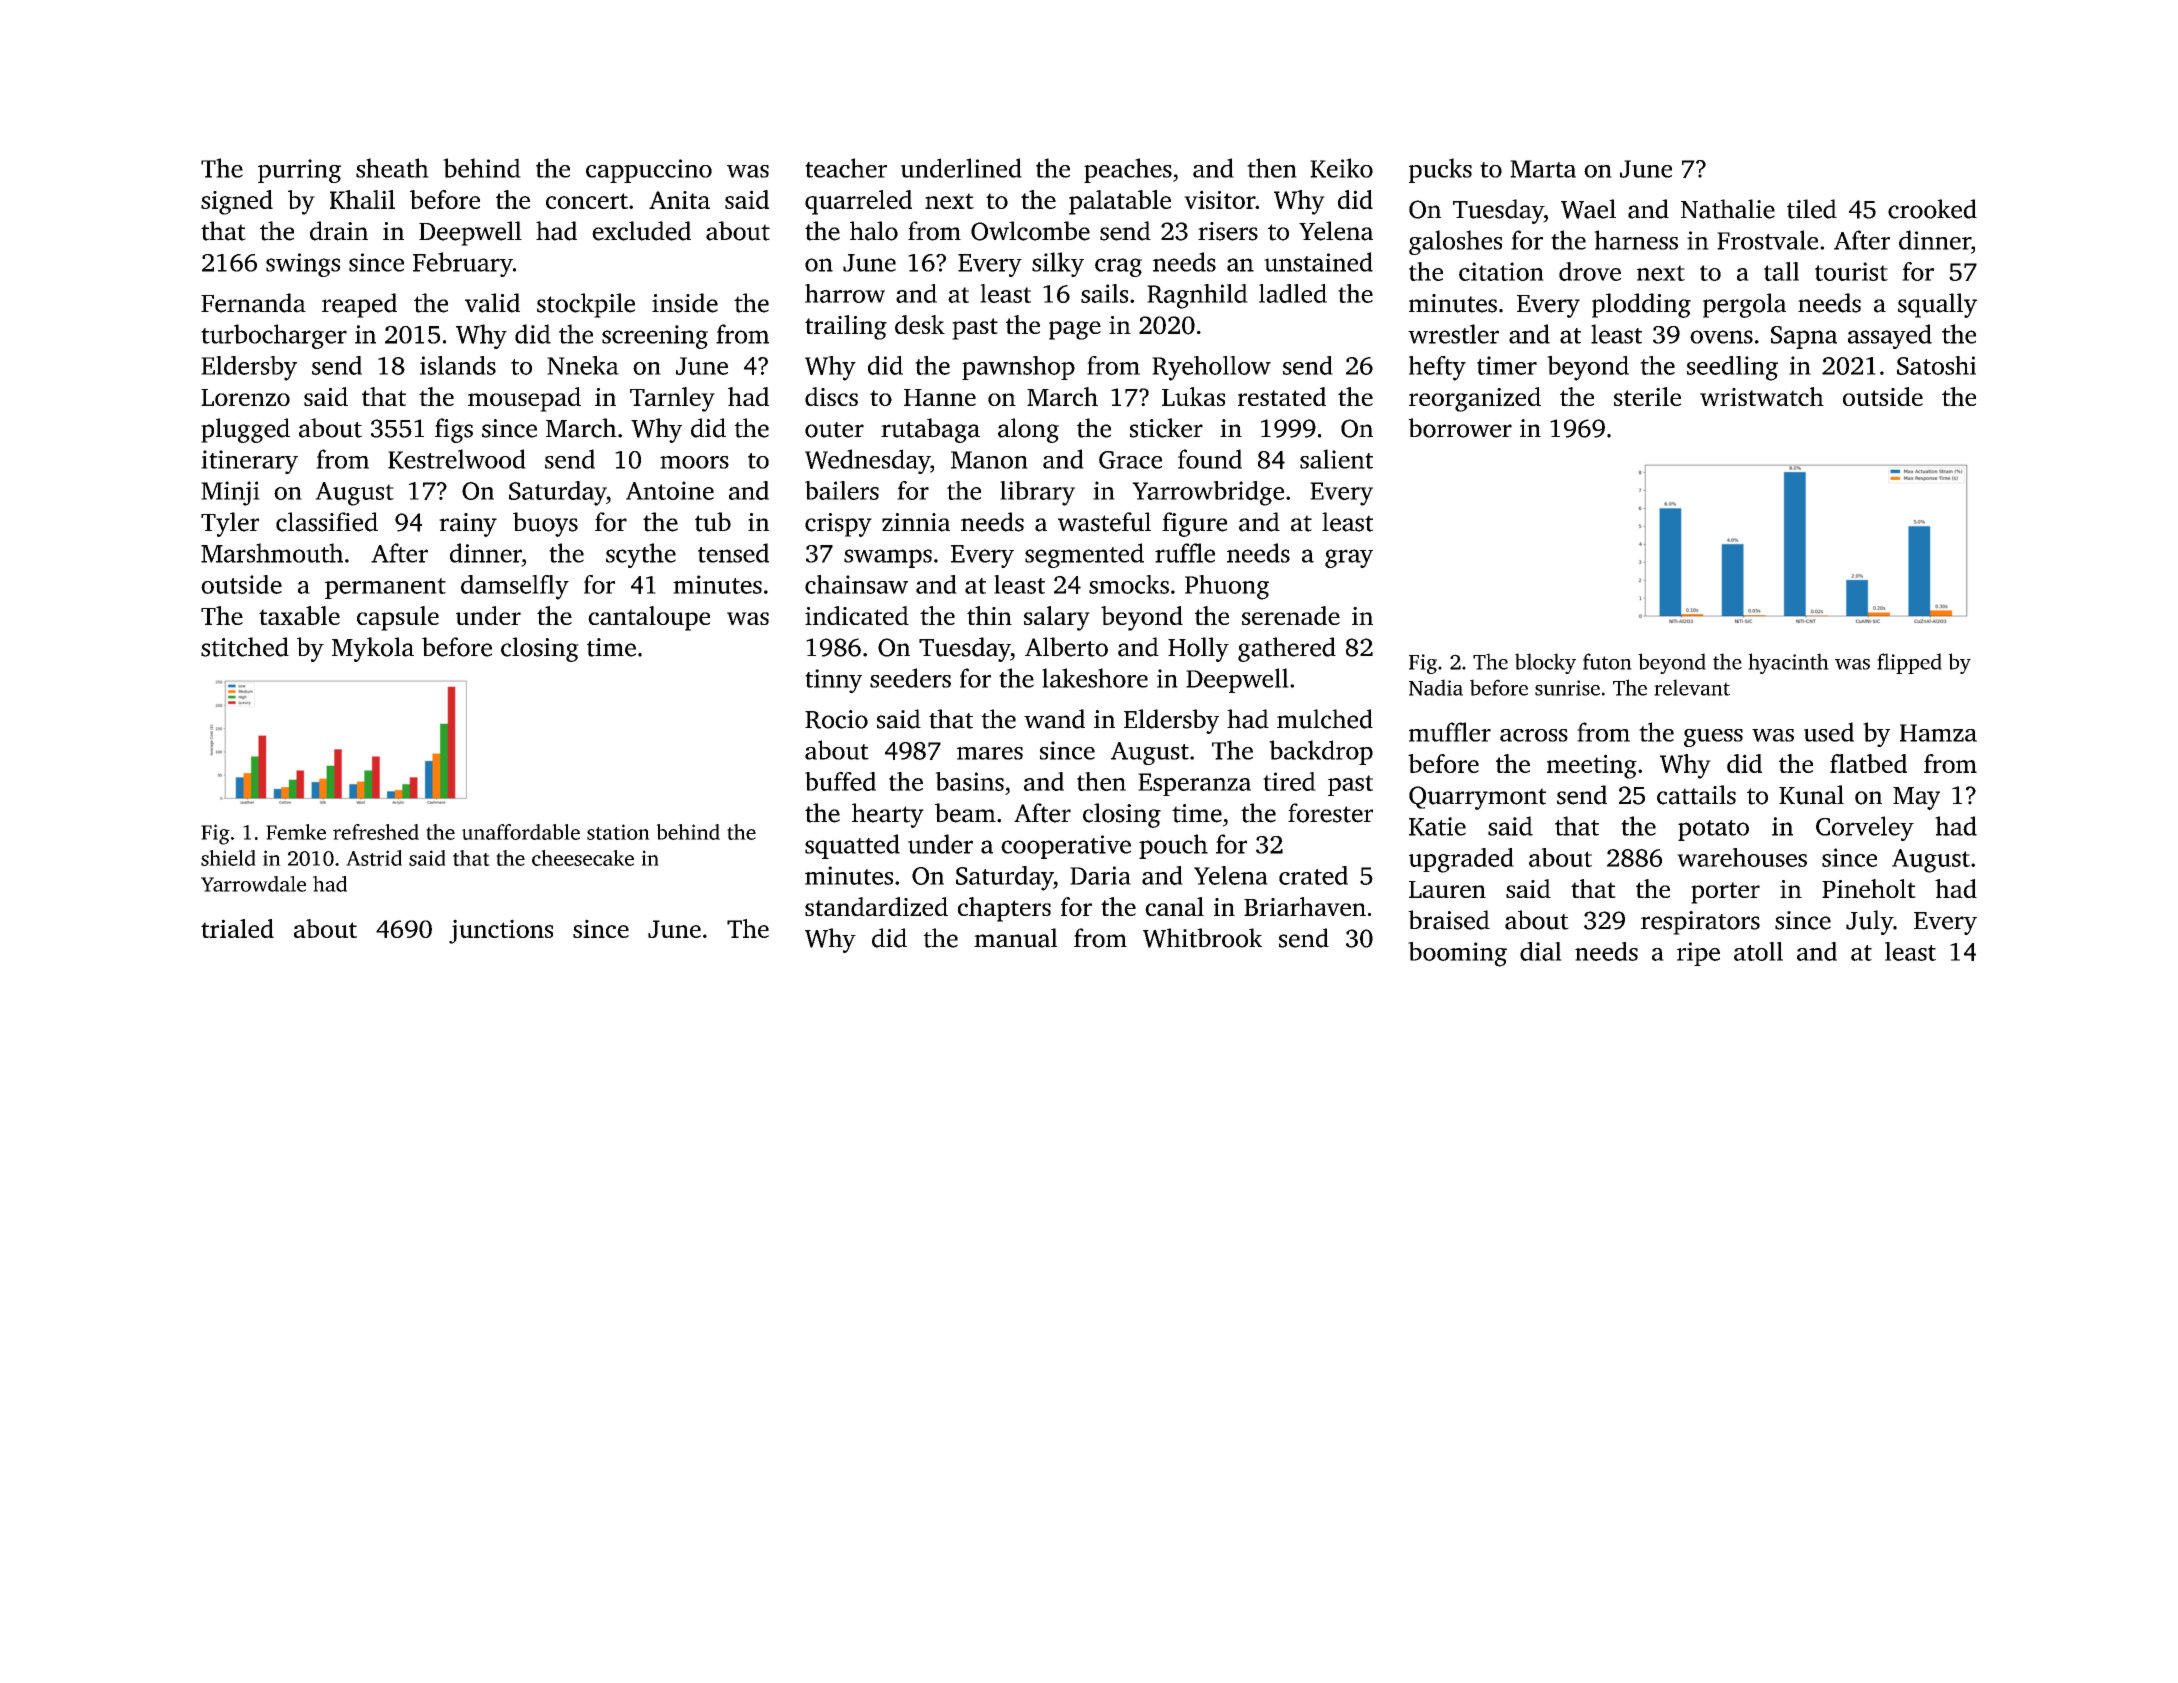  Describe the element at coordinates (521, 832) in the screenshot. I see `unaffordable` at that location.
